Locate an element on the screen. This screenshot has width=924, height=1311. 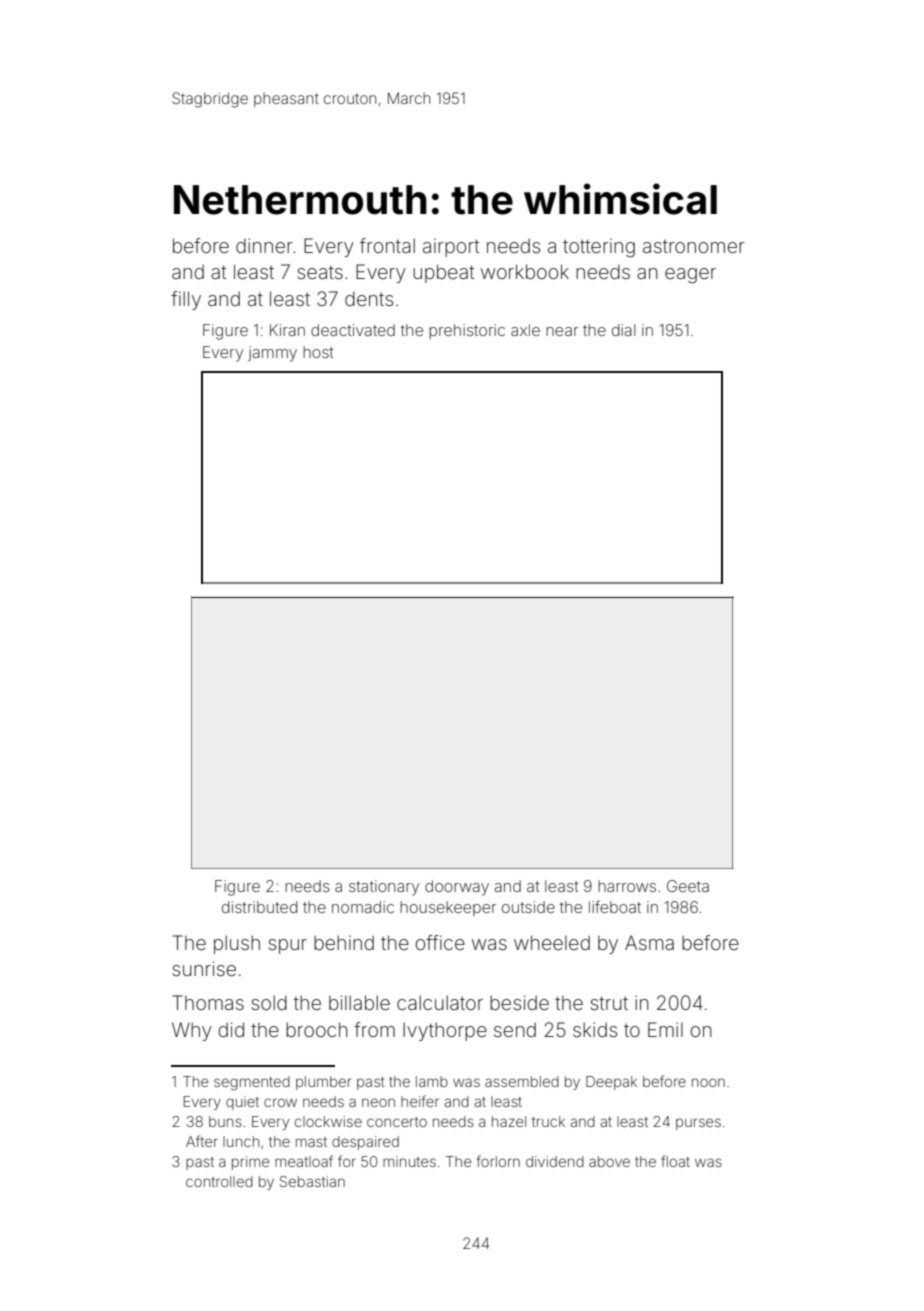
stationary is located at coordinates (384, 888).
